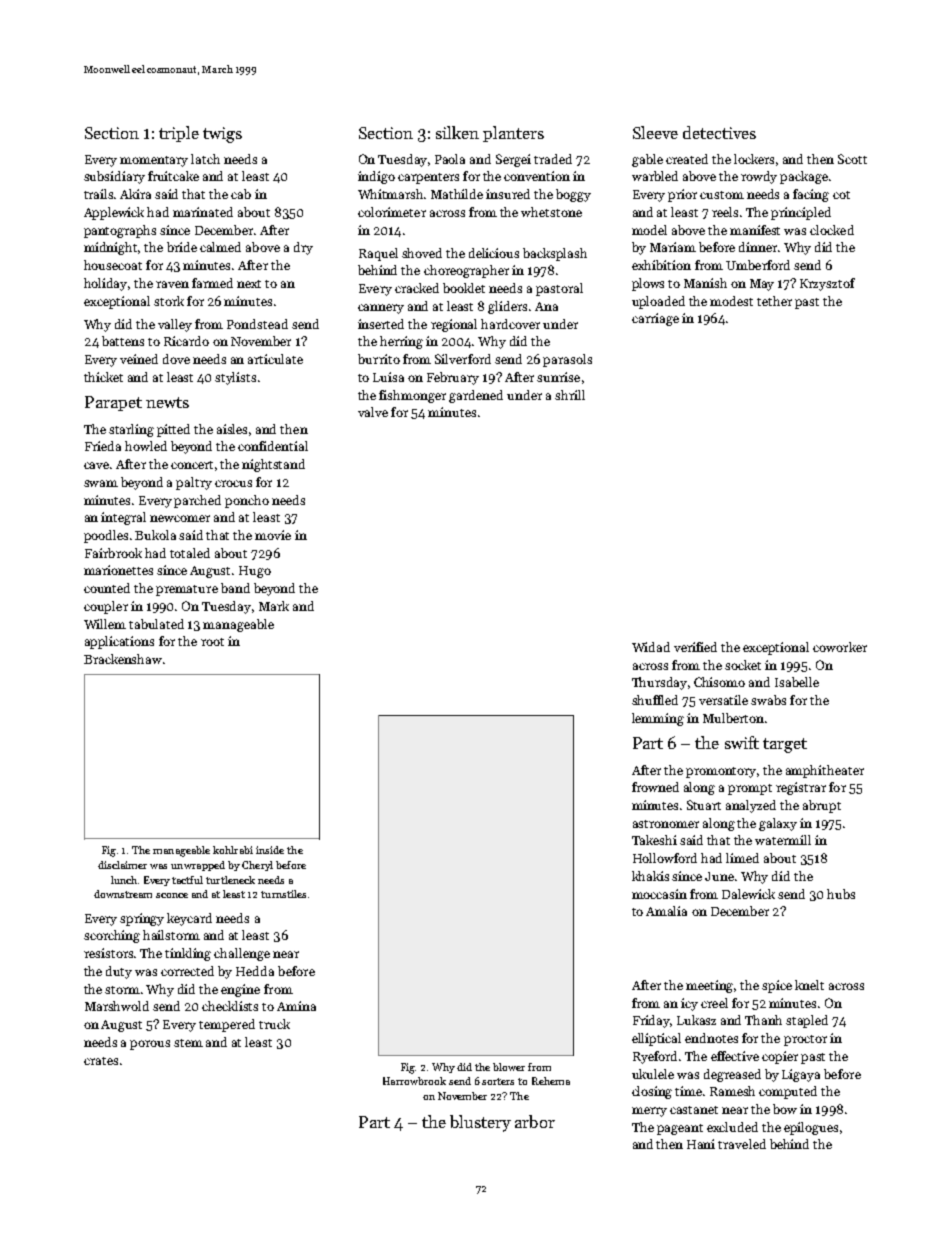 The width and height of the page is (952, 1233). What do you see at coordinates (274, 1024) in the page?
I see `truck` at bounding box center [274, 1024].
